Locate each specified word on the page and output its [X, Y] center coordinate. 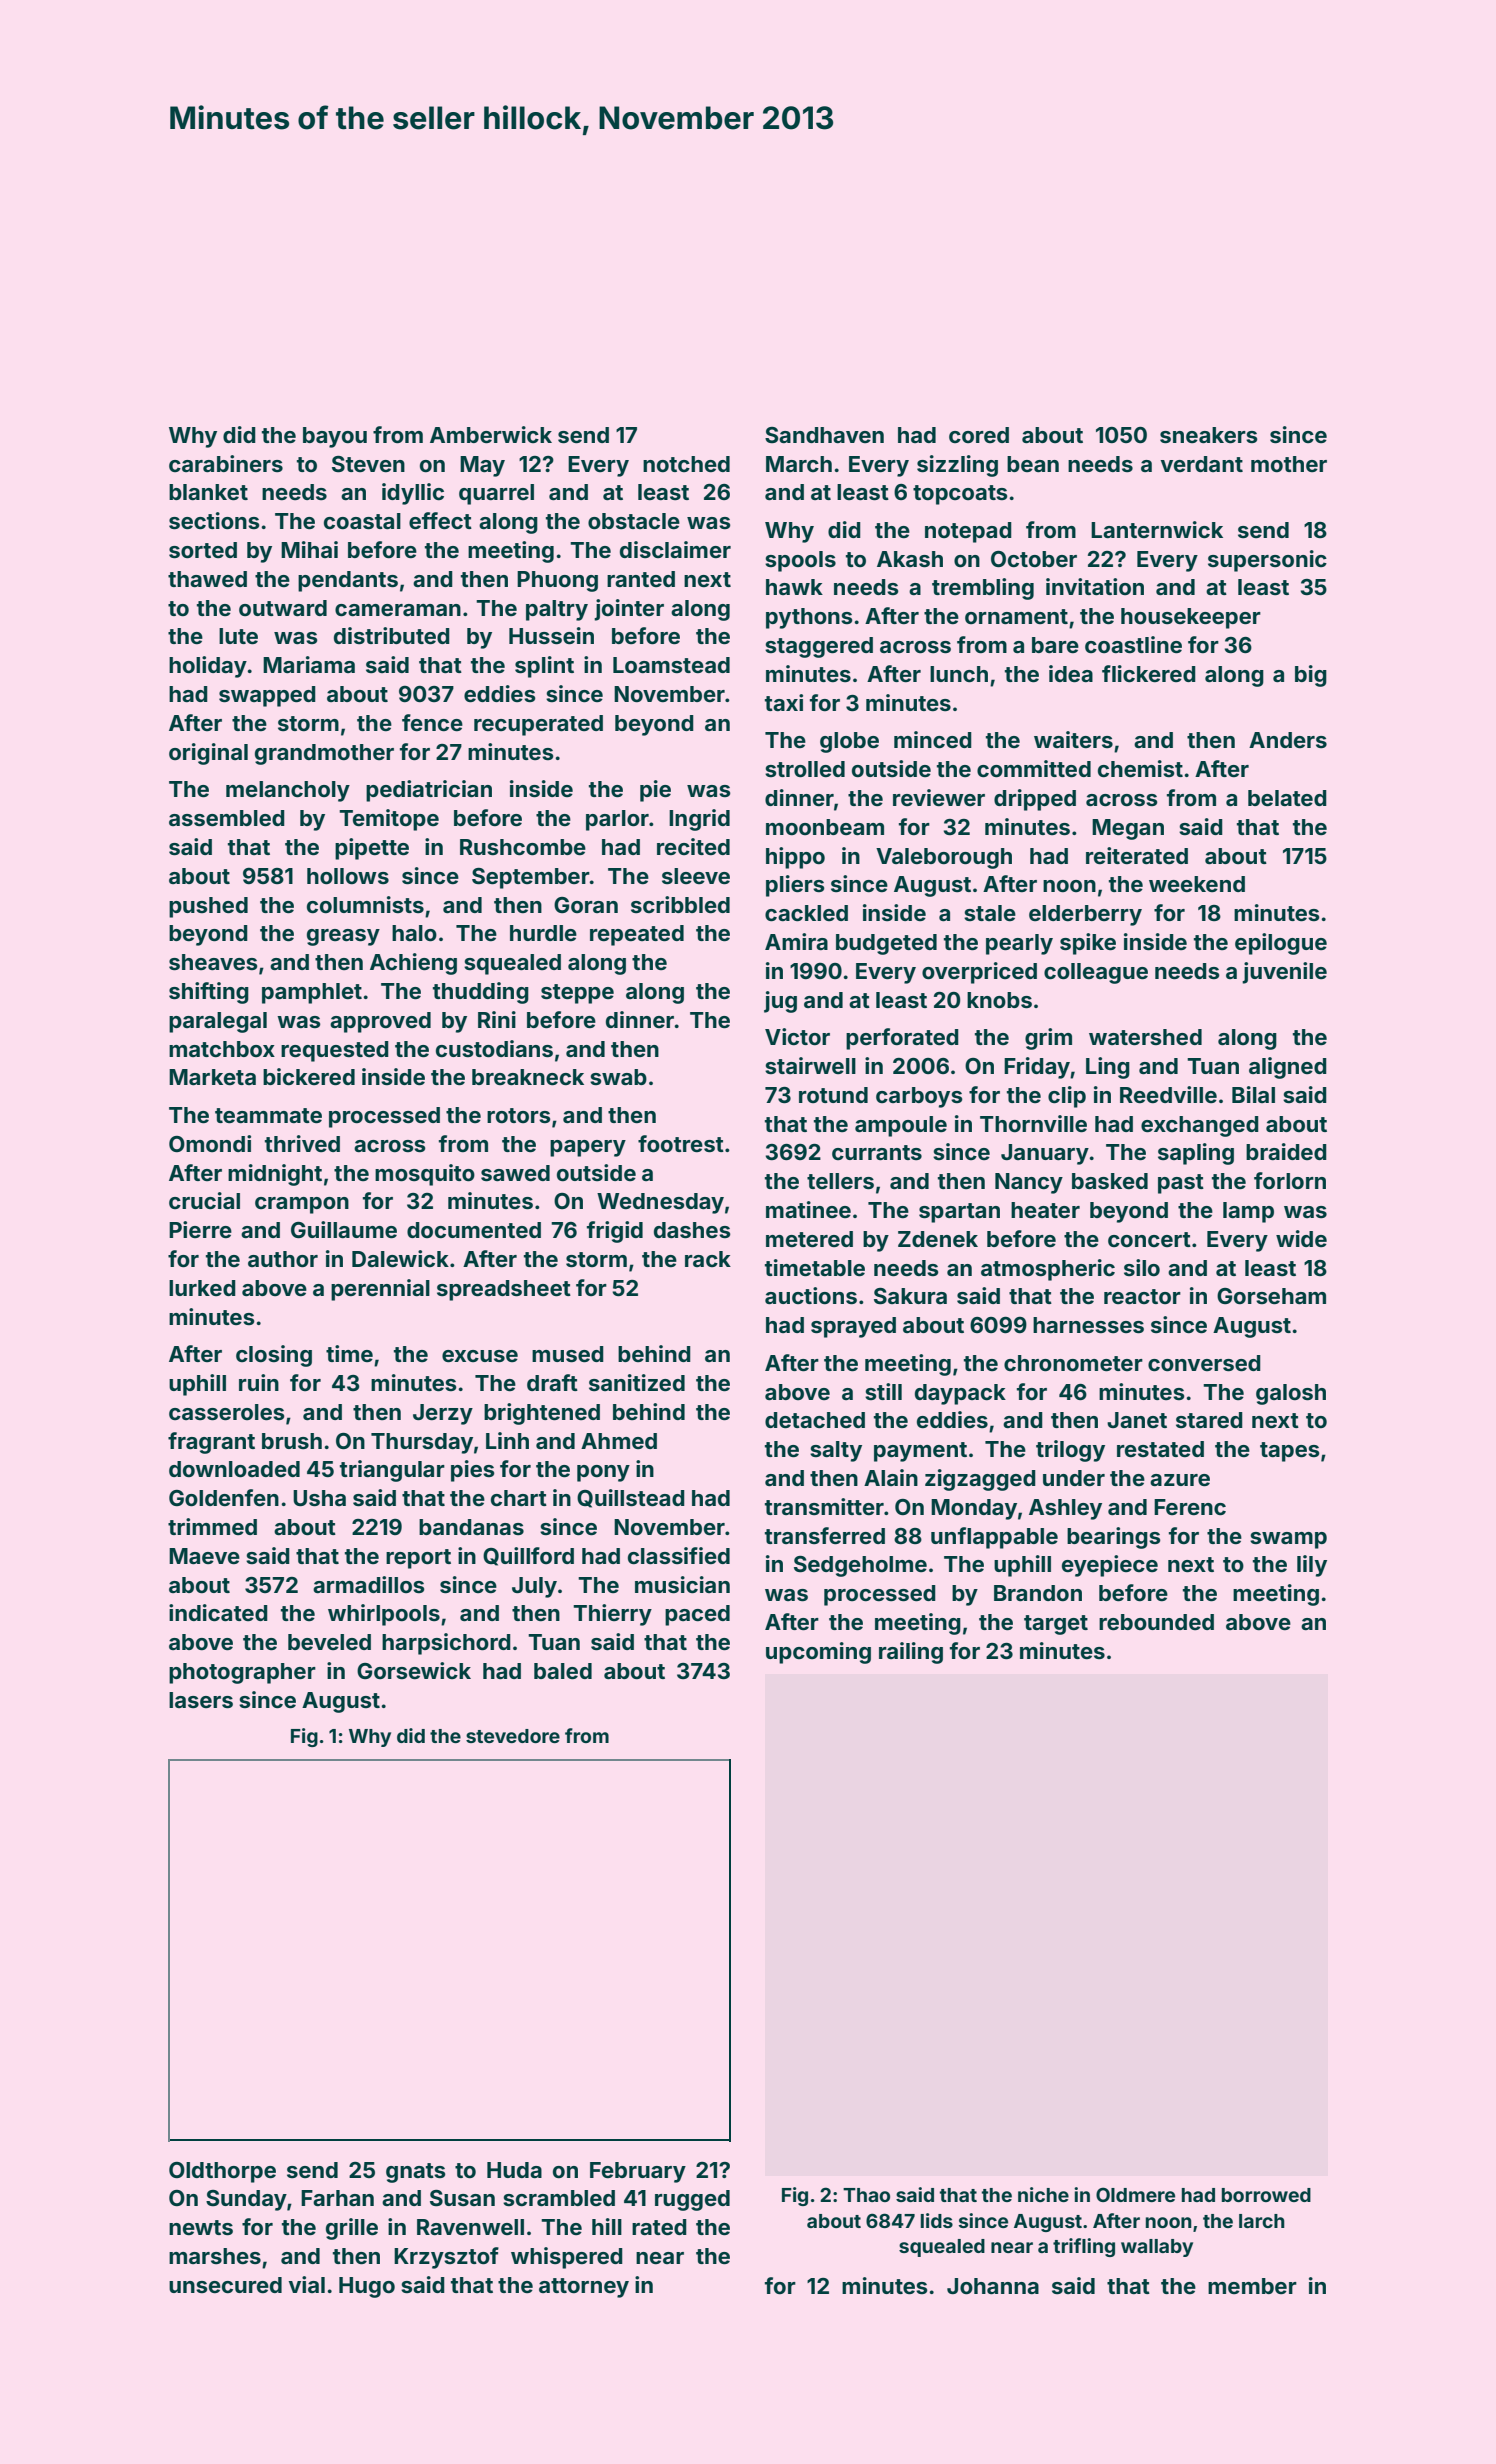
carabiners [226, 463]
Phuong [557, 581]
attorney [584, 2288]
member [1252, 2286]
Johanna [993, 2286]
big [1311, 676]
